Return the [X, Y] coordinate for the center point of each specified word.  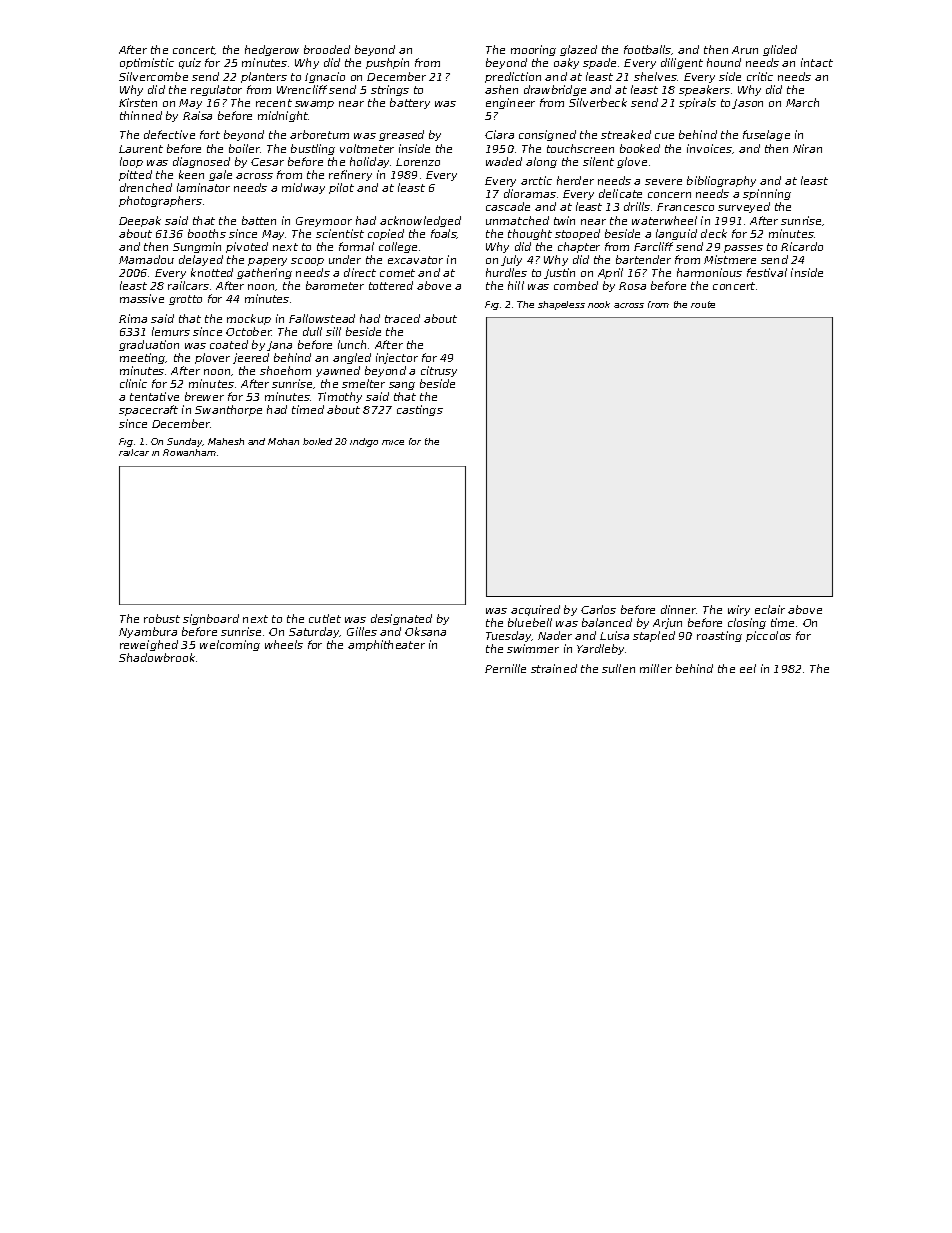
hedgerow [272, 50]
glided [780, 50]
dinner [679, 609]
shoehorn [285, 370]
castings [420, 410]
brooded [327, 49]
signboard [211, 619]
